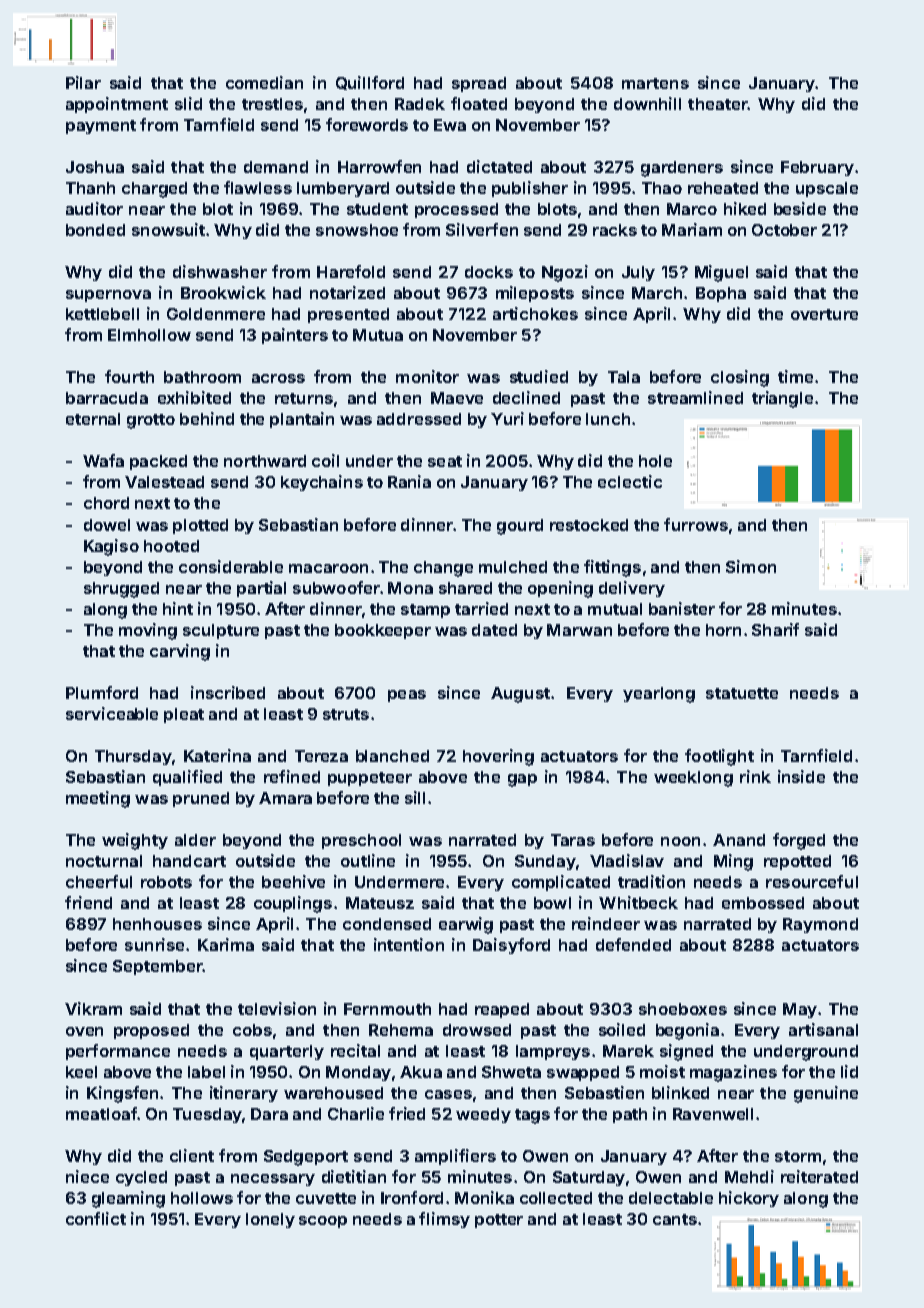 The width and height of the screenshot is (924, 1308). I want to click on spread, so click(479, 84).
